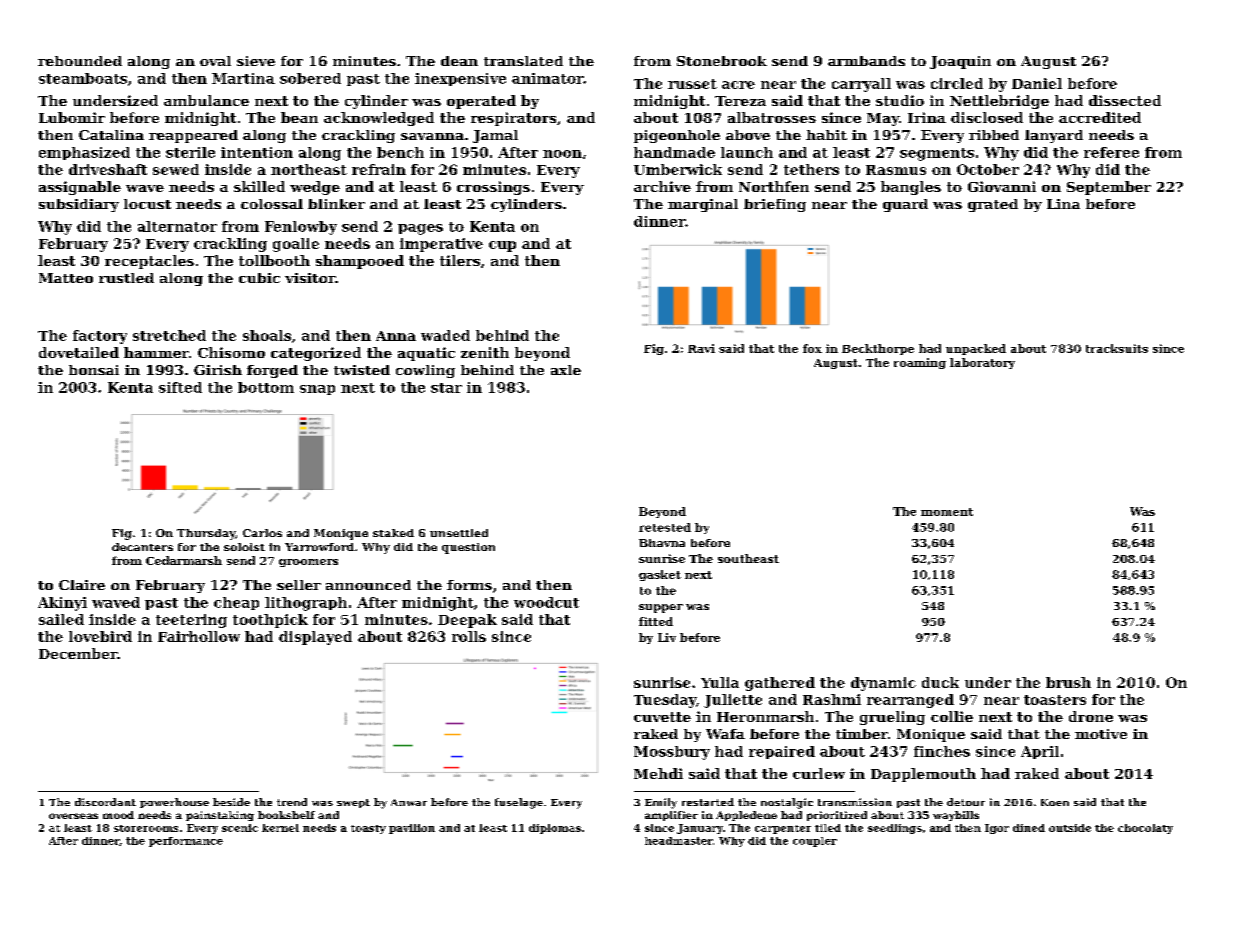 The image size is (1233, 952). I want to click on gathered, so click(780, 684).
